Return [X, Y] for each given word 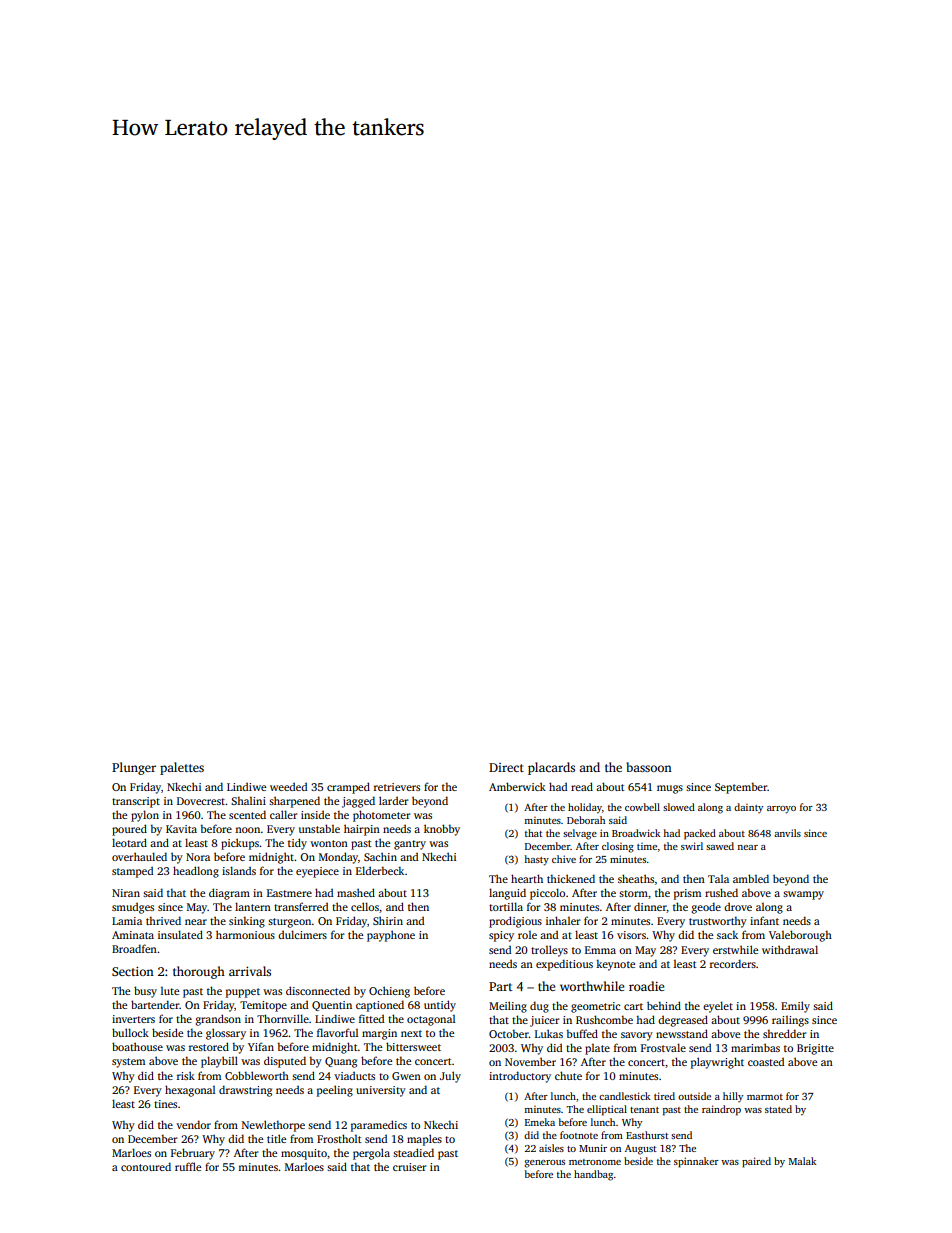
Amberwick [517, 786]
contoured [146, 1166]
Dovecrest [201, 801]
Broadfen [134, 948]
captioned [380, 1006]
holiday [585, 808]
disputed [285, 1062]
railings [790, 1021]
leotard [129, 842]
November [530, 1061]
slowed [679, 807]
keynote [615, 965]
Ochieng [389, 992]
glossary [226, 1034]
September [741, 788]
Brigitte [815, 1049]
